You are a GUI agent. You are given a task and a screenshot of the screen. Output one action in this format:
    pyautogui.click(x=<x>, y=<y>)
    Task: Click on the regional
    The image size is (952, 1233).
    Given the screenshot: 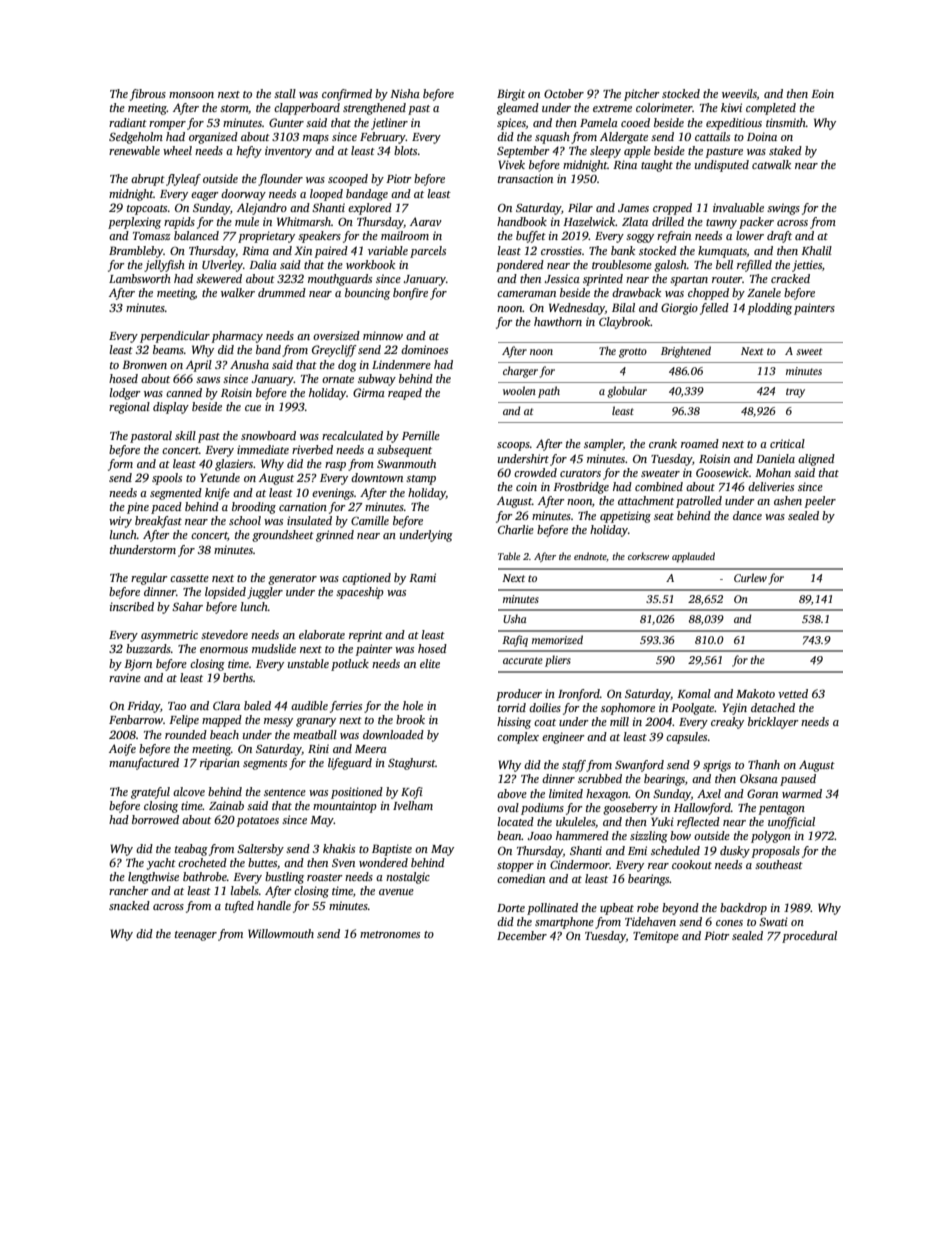 What is the action you would take?
    pyautogui.click(x=129, y=408)
